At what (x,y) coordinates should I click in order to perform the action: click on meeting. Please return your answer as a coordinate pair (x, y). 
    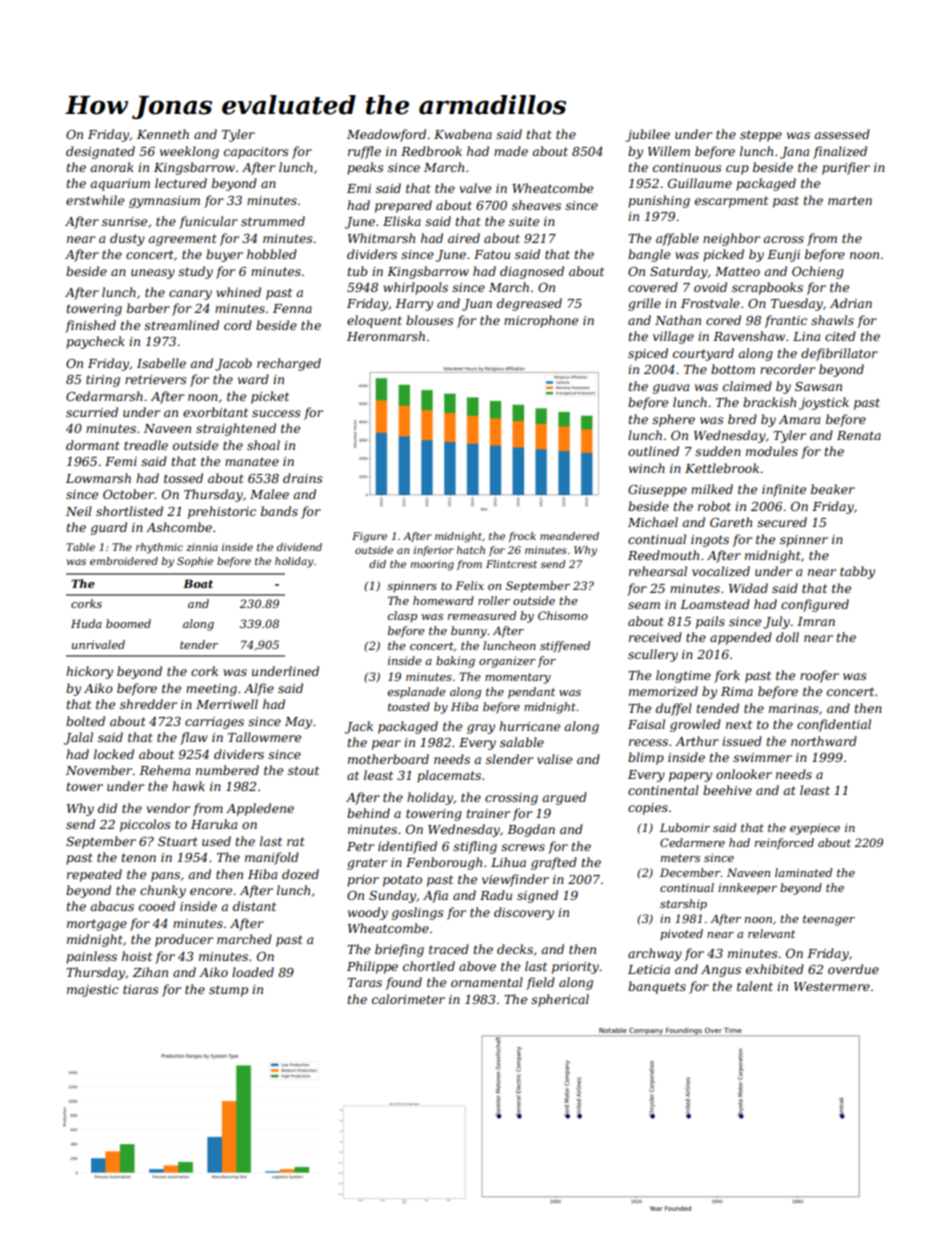
    Looking at the image, I should click on (211, 690).
